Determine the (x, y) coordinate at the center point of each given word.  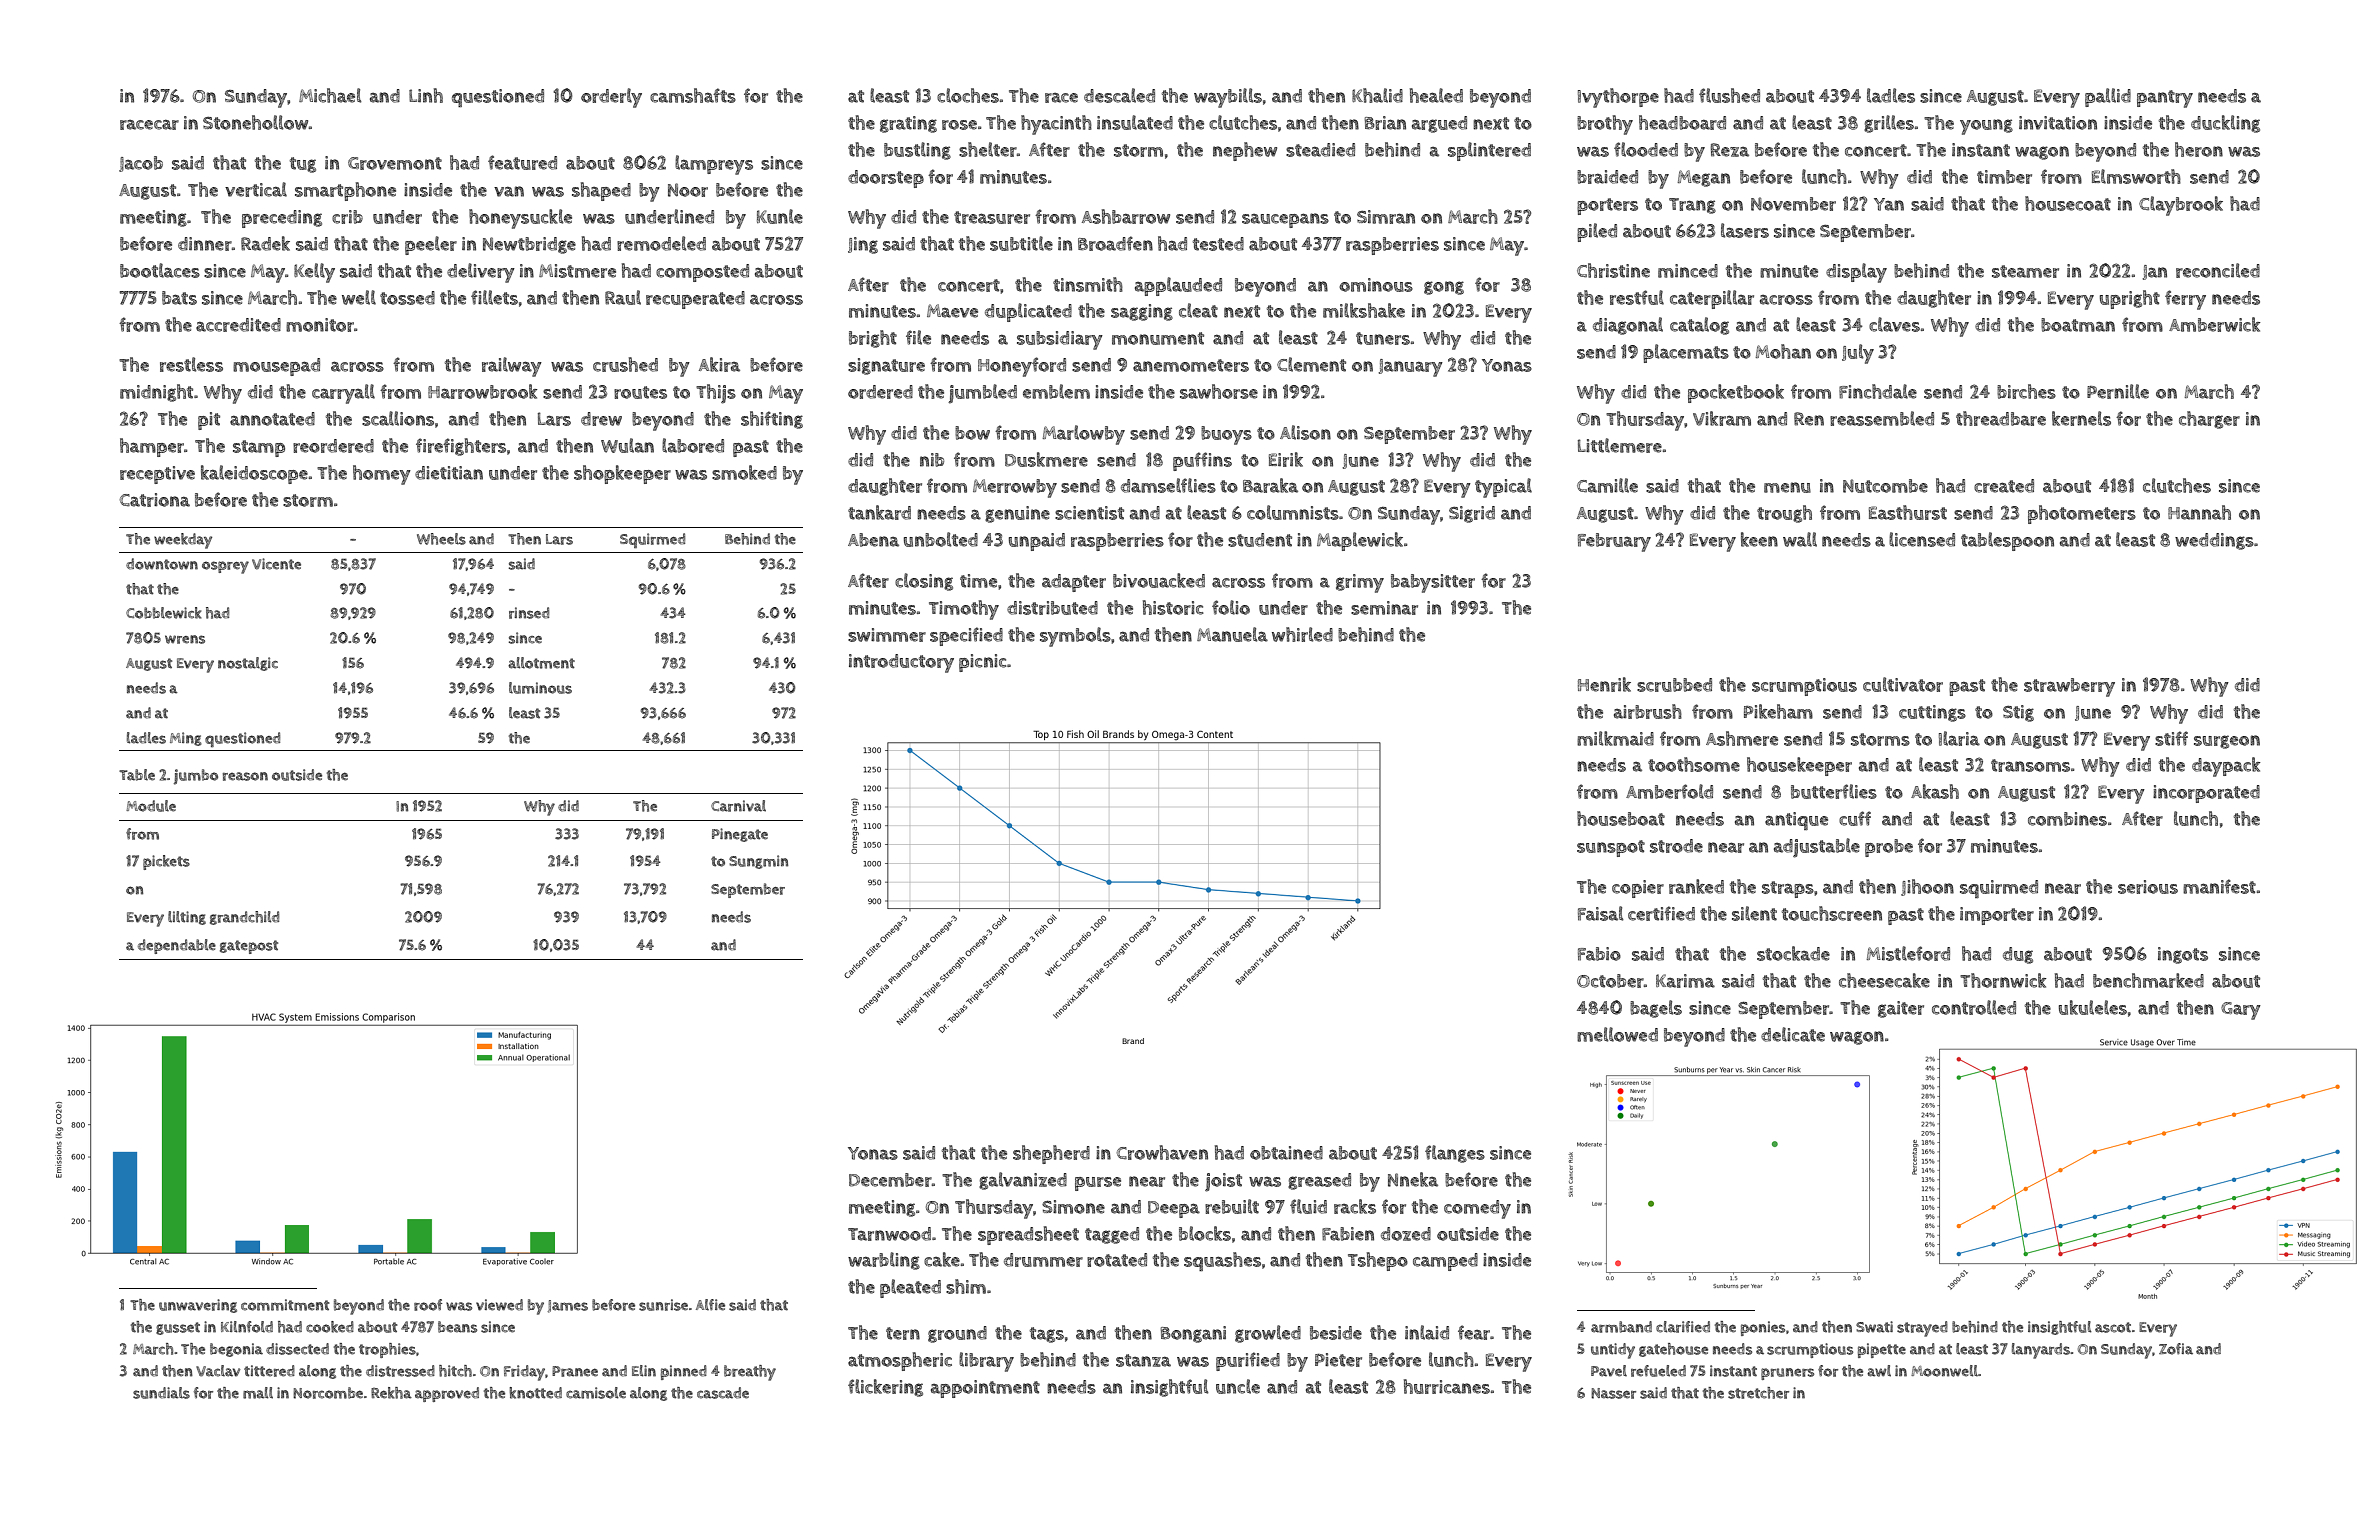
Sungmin (758, 862)
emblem (1056, 391)
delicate (1793, 1034)
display (1856, 273)
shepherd (1051, 1154)
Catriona (155, 500)
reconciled (2218, 270)
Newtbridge (529, 245)
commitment (285, 1305)
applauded (1178, 286)
